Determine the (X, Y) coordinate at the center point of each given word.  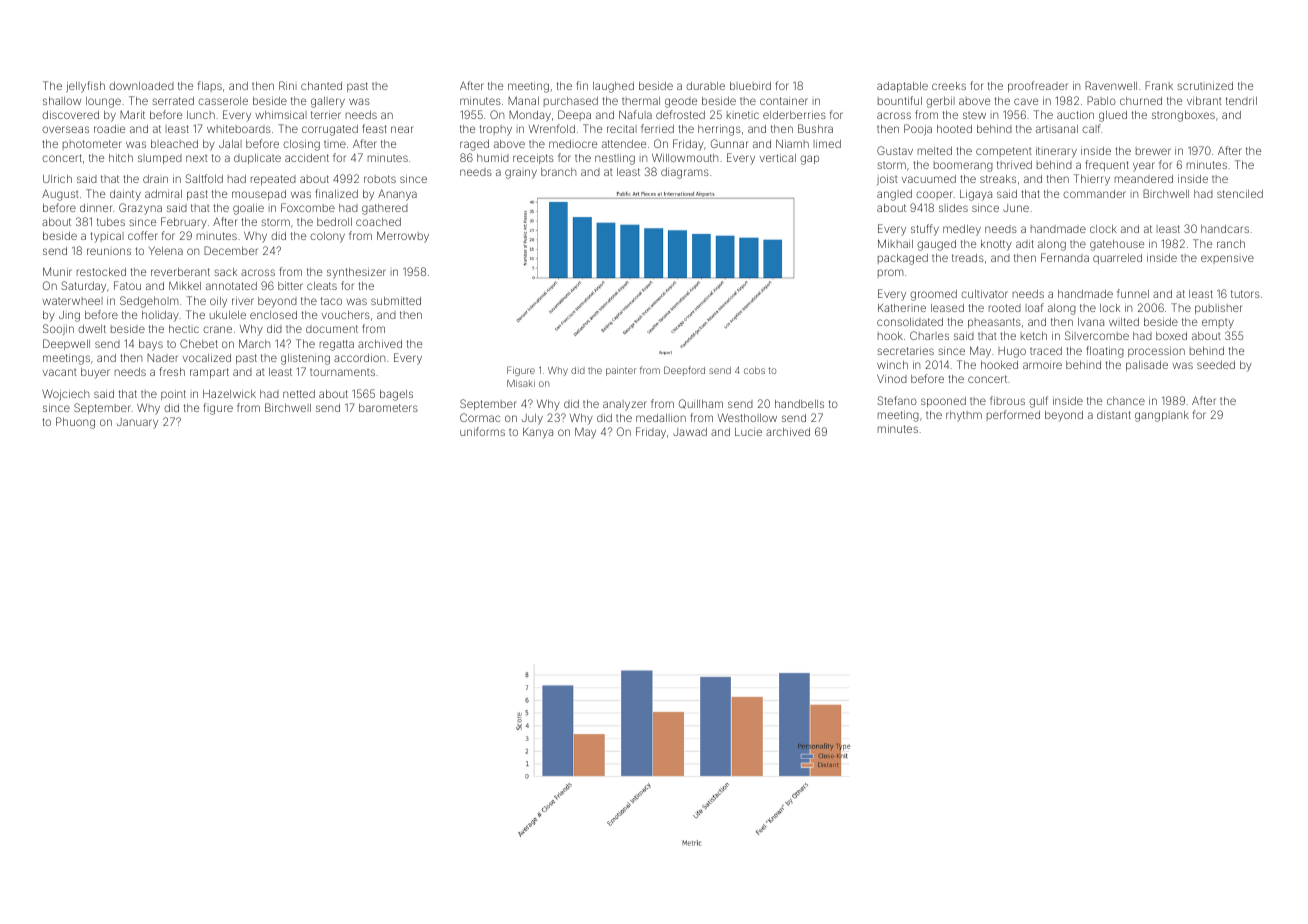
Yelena (166, 251)
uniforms (482, 431)
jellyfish (85, 87)
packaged (903, 259)
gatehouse (1117, 245)
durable (705, 86)
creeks (949, 86)
